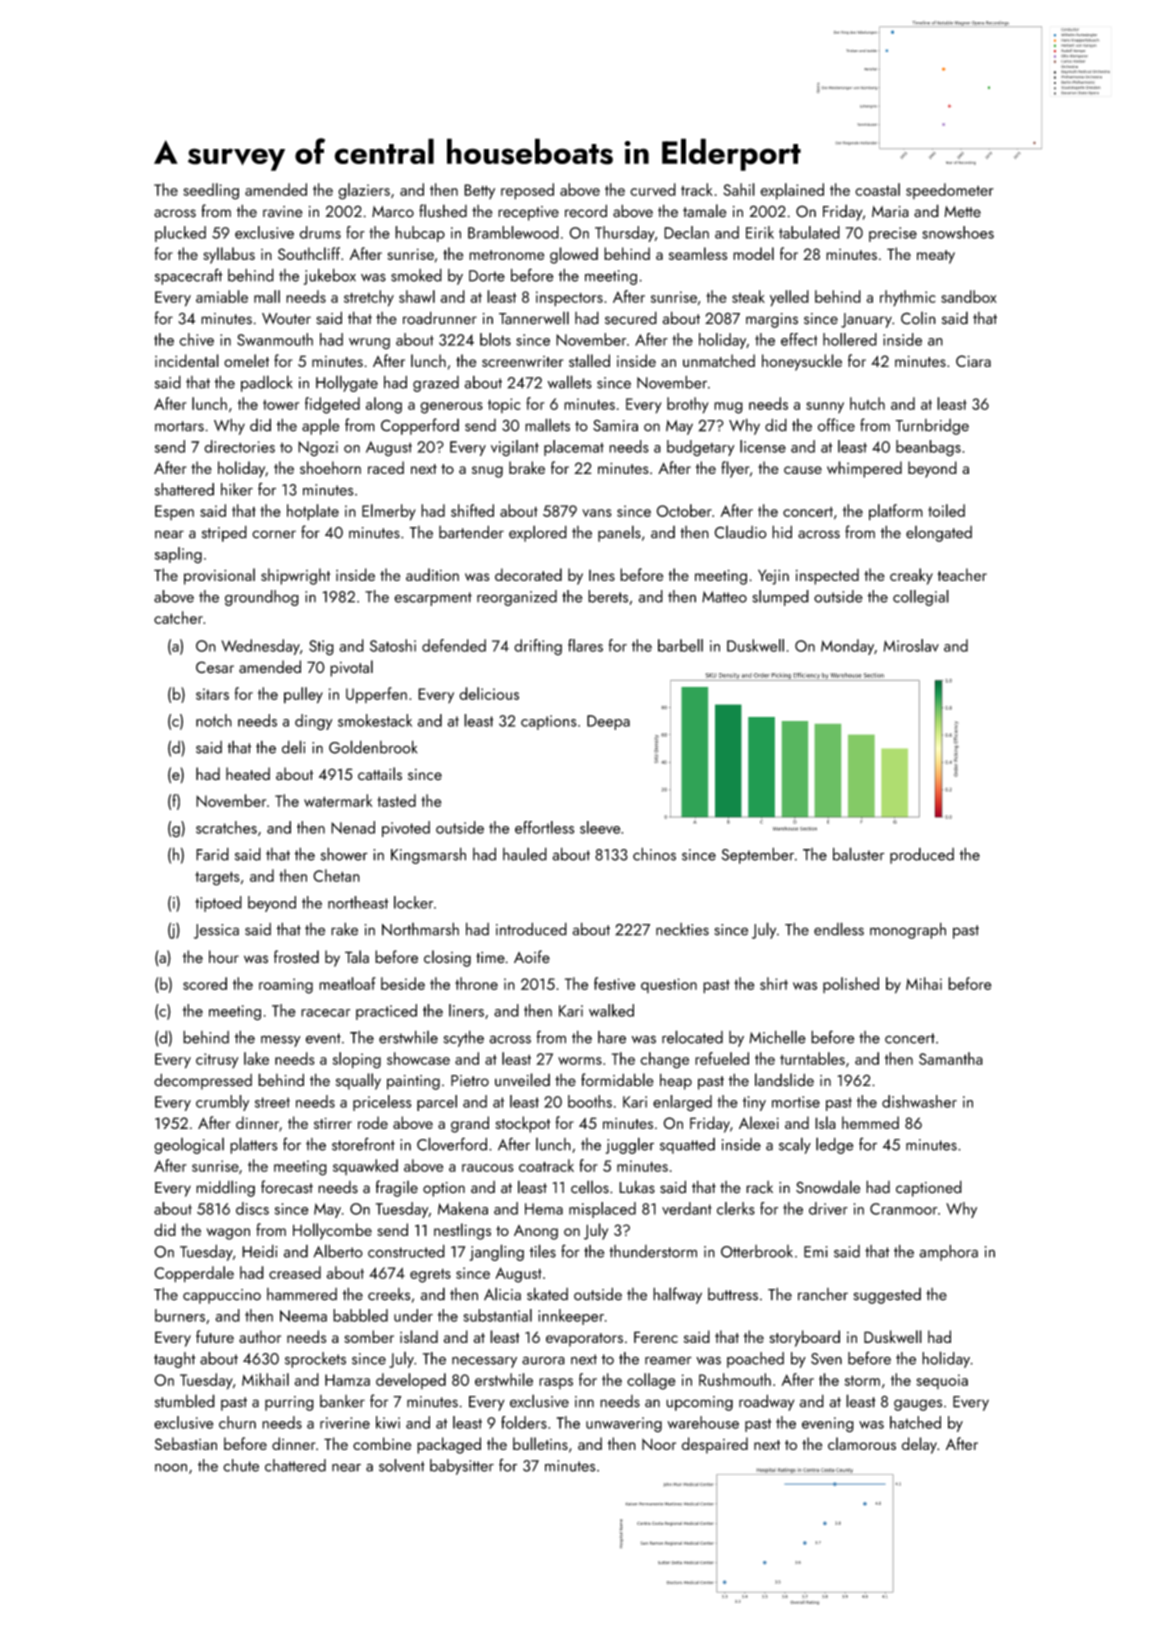 The height and width of the screenshot is (1630, 1152). Describe the element at coordinates (522, 361) in the screenshot. I see `screenwriter` at that location.
